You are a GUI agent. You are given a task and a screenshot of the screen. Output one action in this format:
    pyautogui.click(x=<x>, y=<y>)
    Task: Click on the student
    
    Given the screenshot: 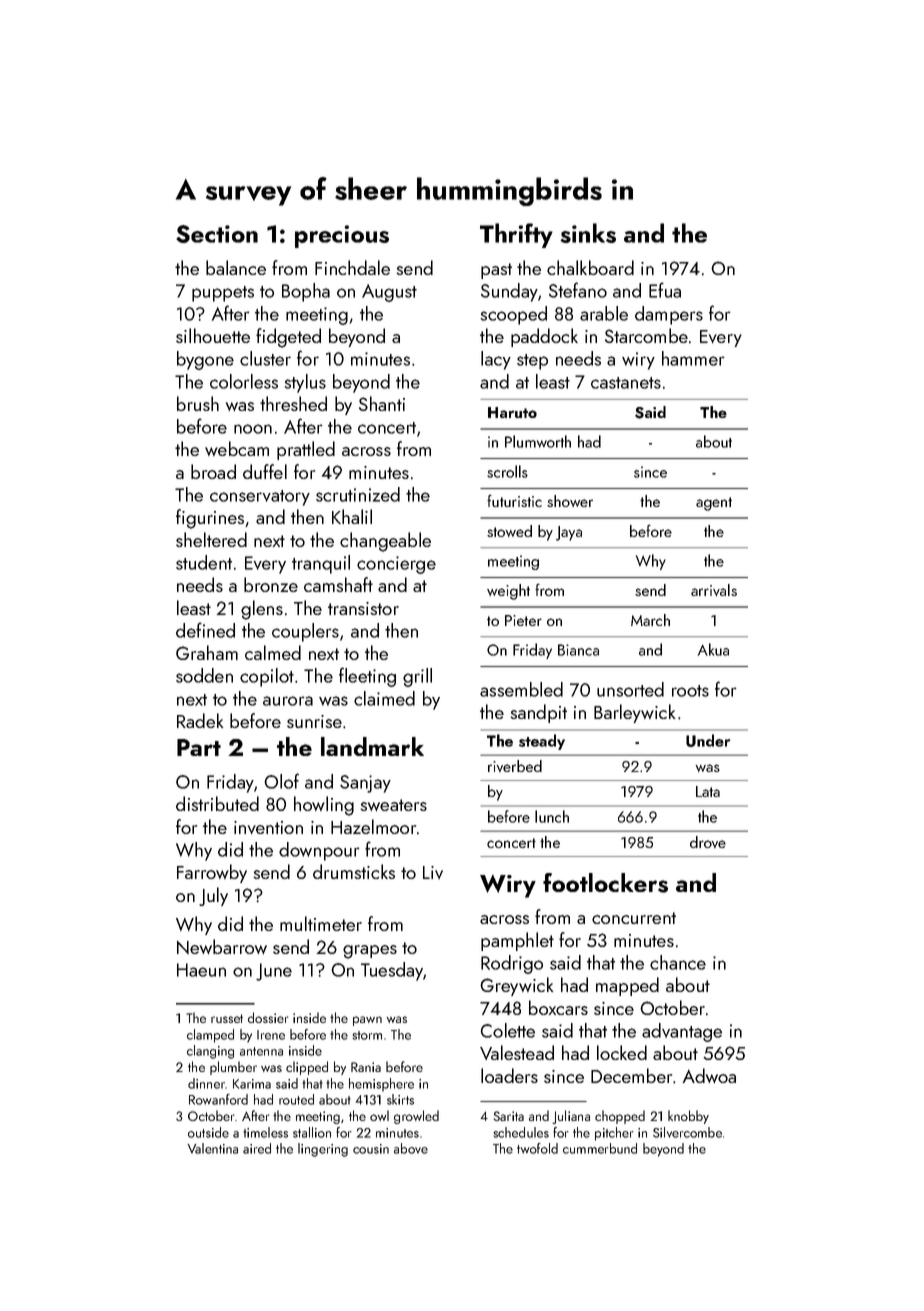 What is the action you would take?
    pyautogui.click(x=204, y=562)
